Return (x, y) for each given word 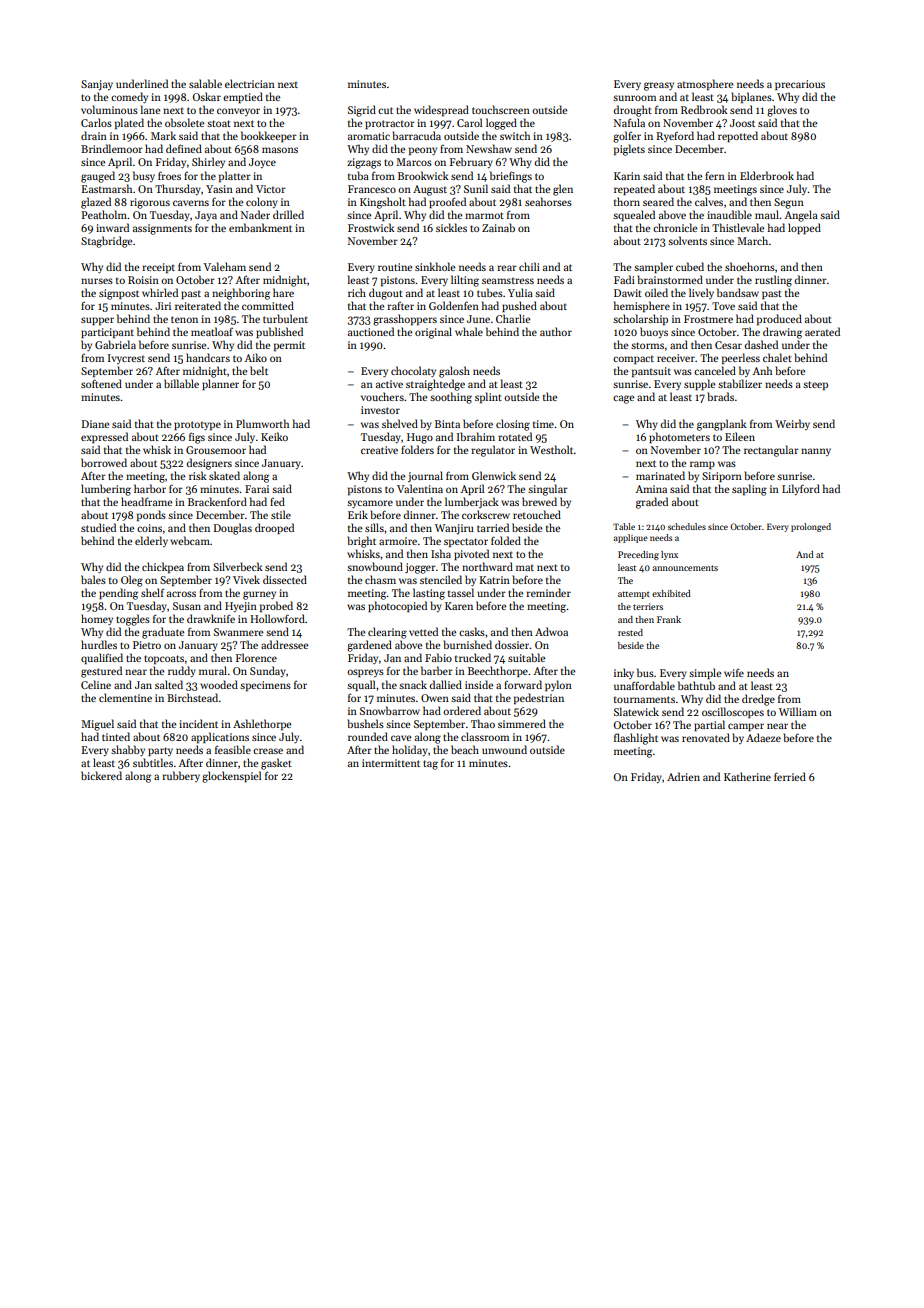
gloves (782, 111)
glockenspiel (231, 777)
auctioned (371, 331)
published (279, 332)
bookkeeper (269, 136)
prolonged (811, 527)
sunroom (634, 98)
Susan (187, 606)
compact (633, 360)
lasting (429, 594)
